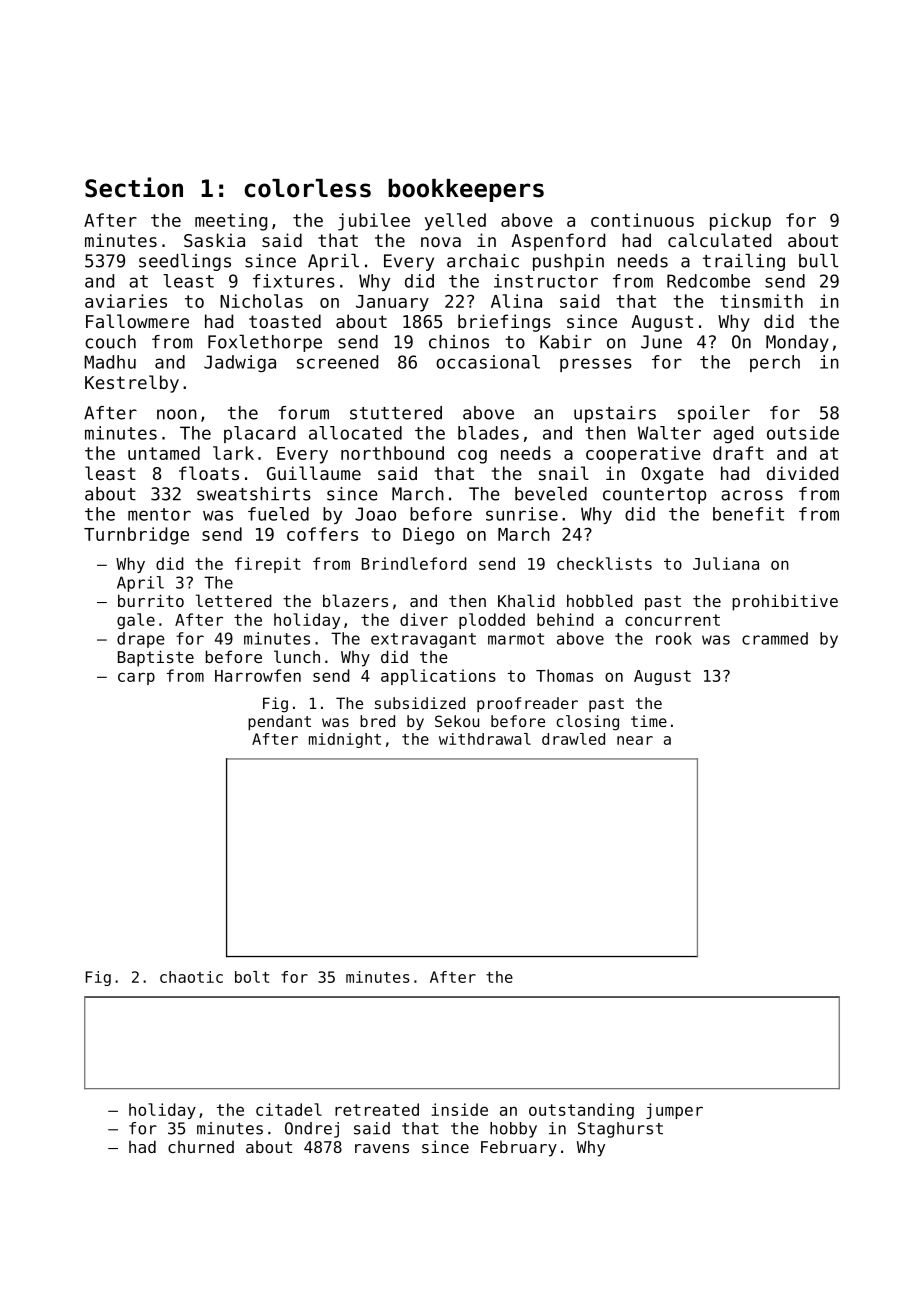  I want to click on applications, so click(438, 677).
